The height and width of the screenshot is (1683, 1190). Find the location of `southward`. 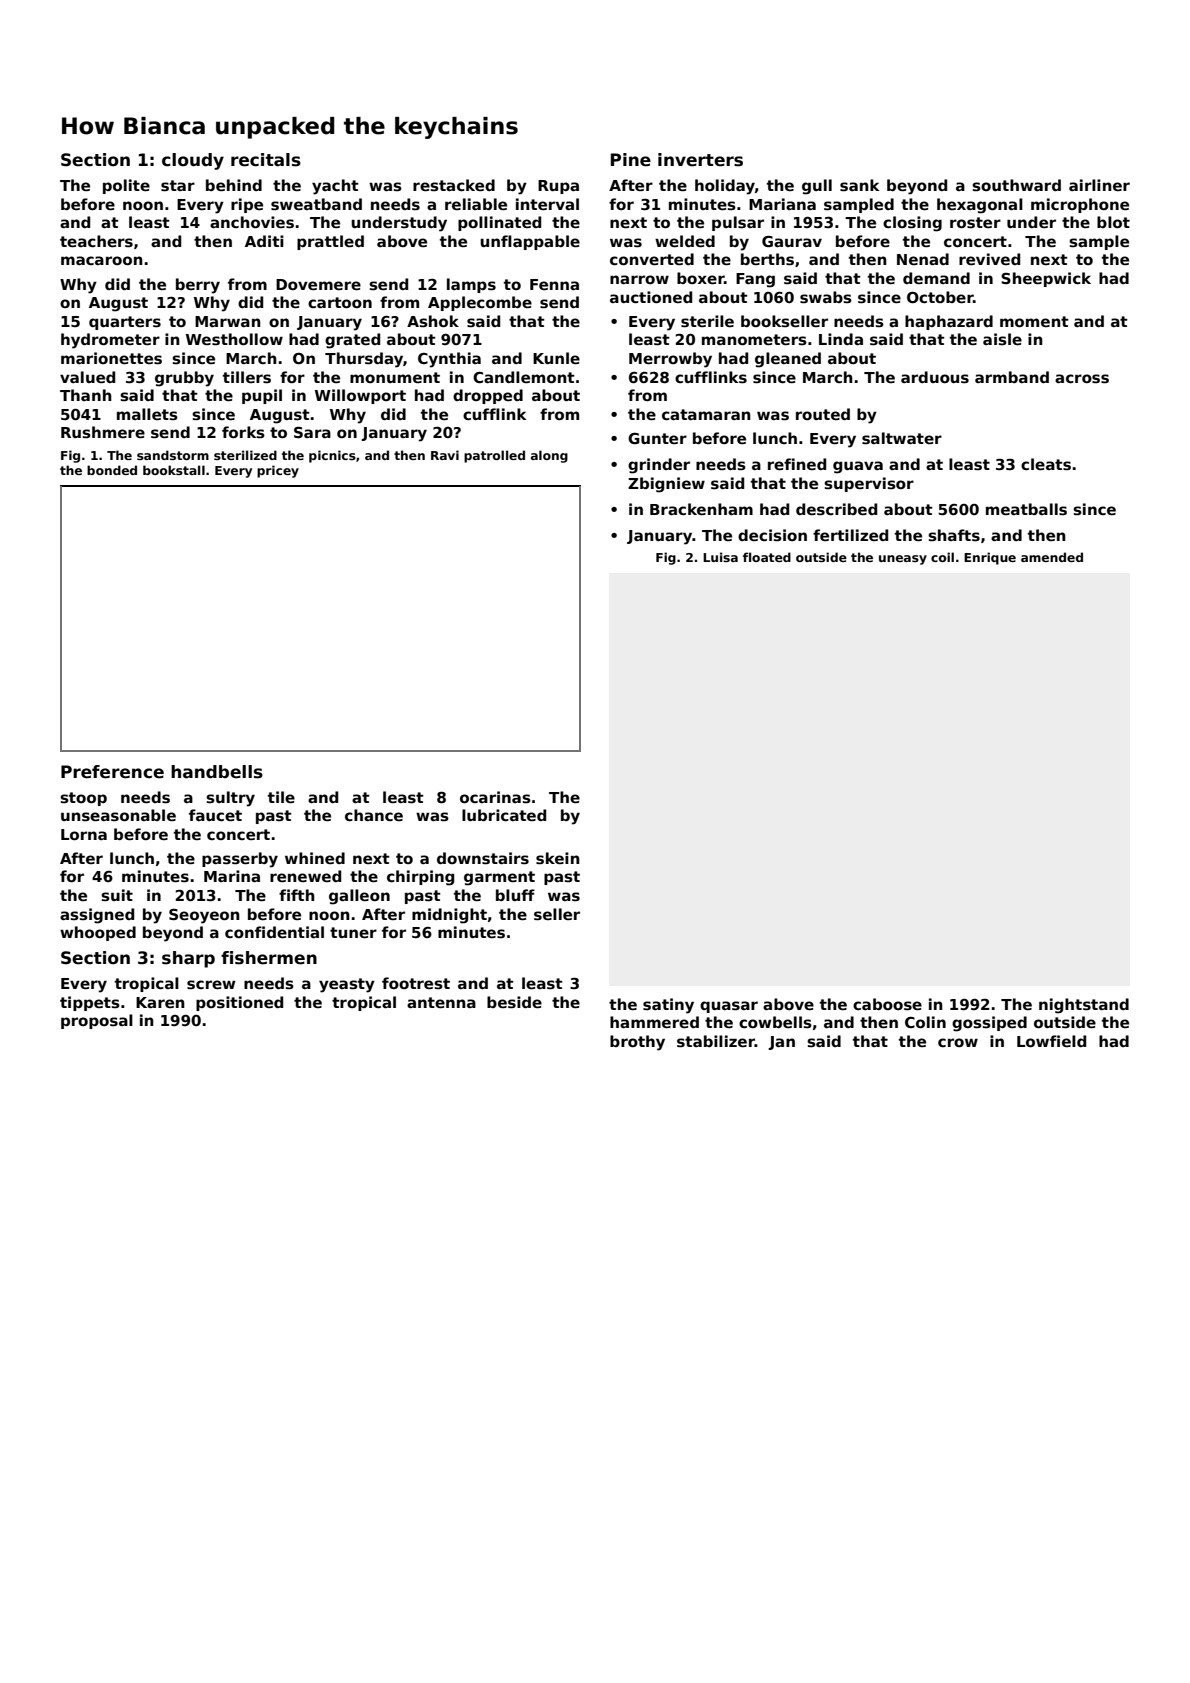

southward is located at coordinates (1016, 185).
